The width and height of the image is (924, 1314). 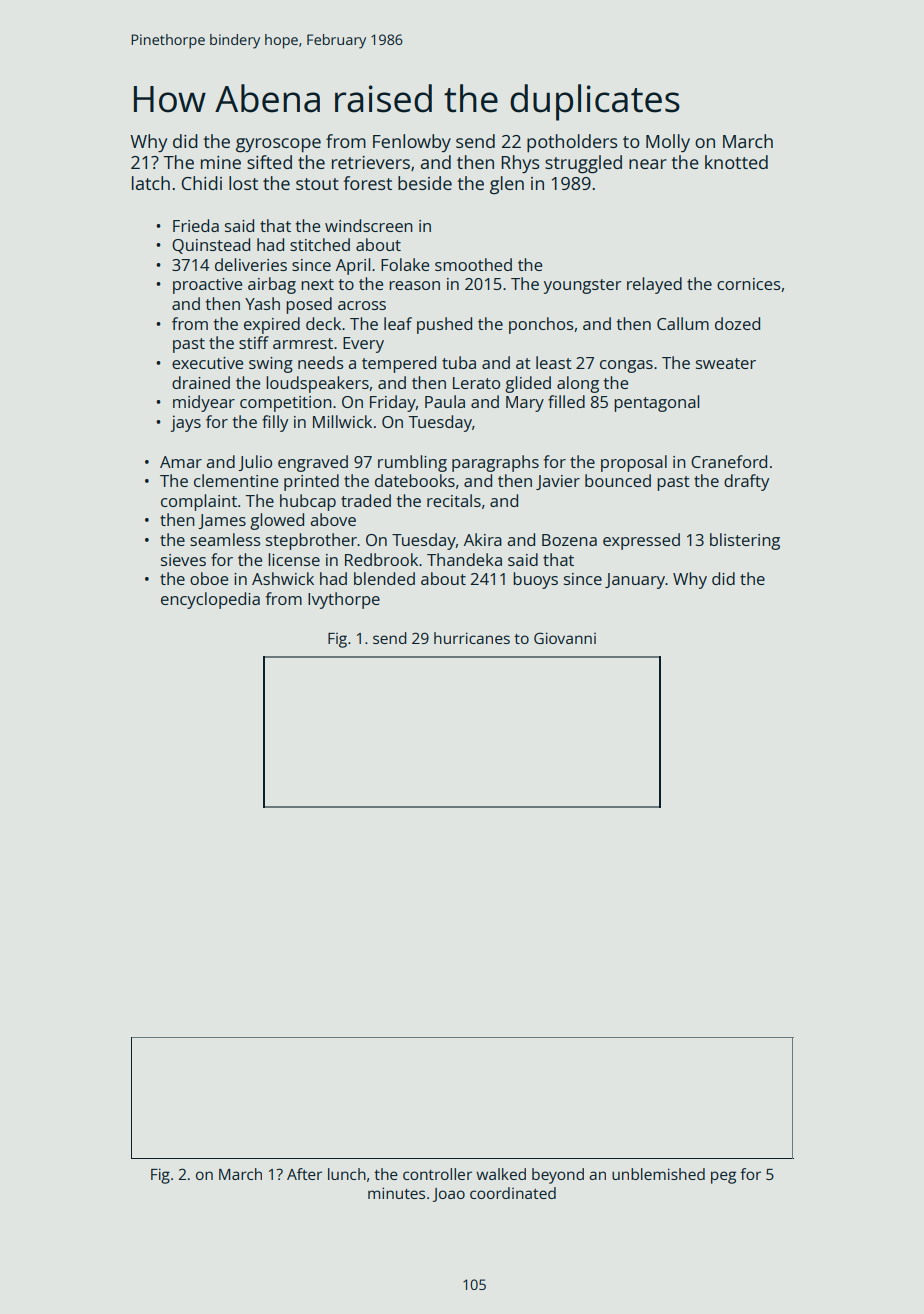 I want to click on encyclopedia, so click(x=210, y=600).
